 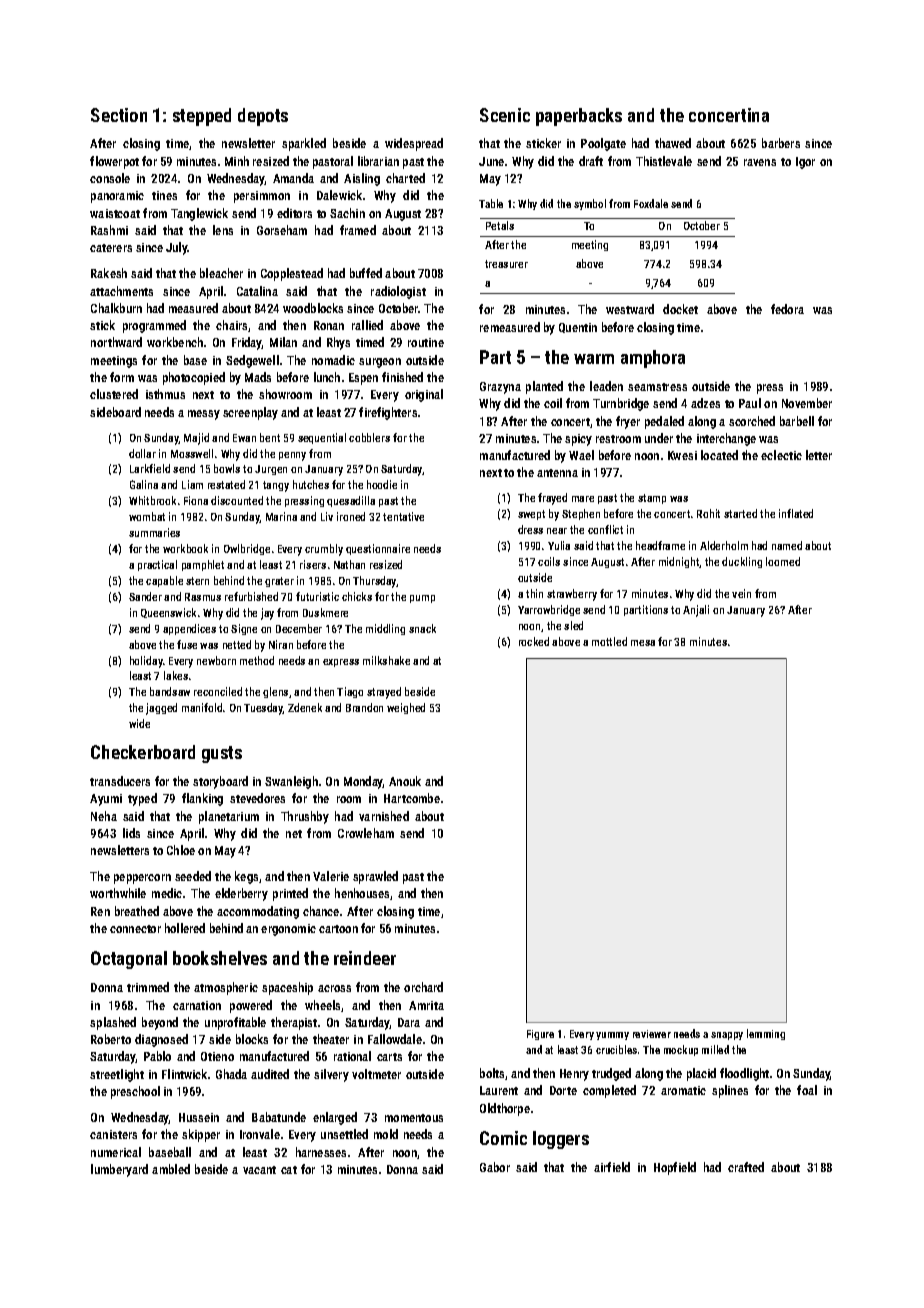 What do you see at coordinates (505, 115) in the screenshot?
I see `Scenic` at bounding box center [505, 115].
